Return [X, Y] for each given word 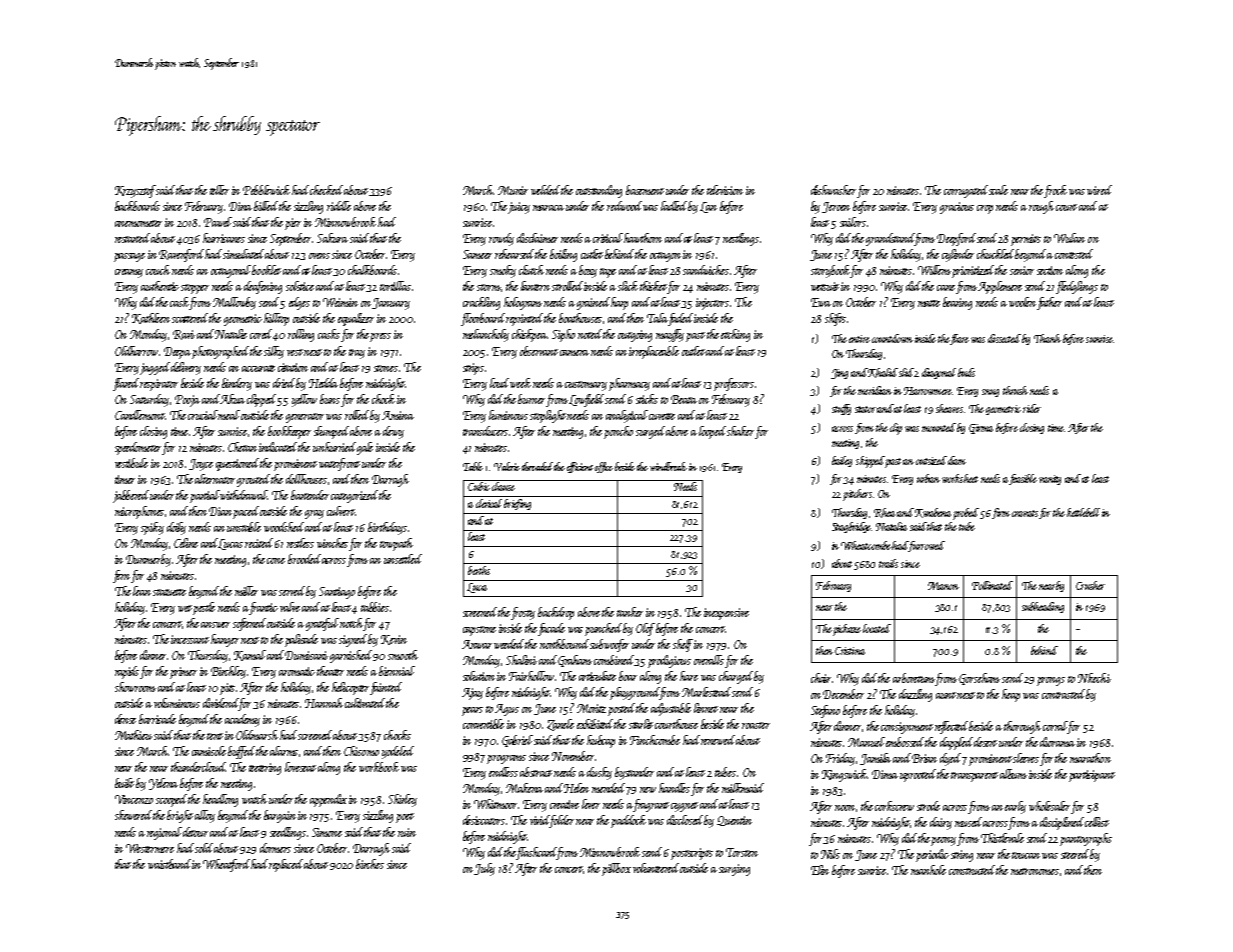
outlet [693, 351]
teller [219, 190]
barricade [157, 719]
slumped [331, 432]
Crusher [1090, 585]
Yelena [163, 784]
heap [1011, 695]
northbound [564, 644]
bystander [634, 773]
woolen [1022, 302]
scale [998, 190]
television [725, 190]
